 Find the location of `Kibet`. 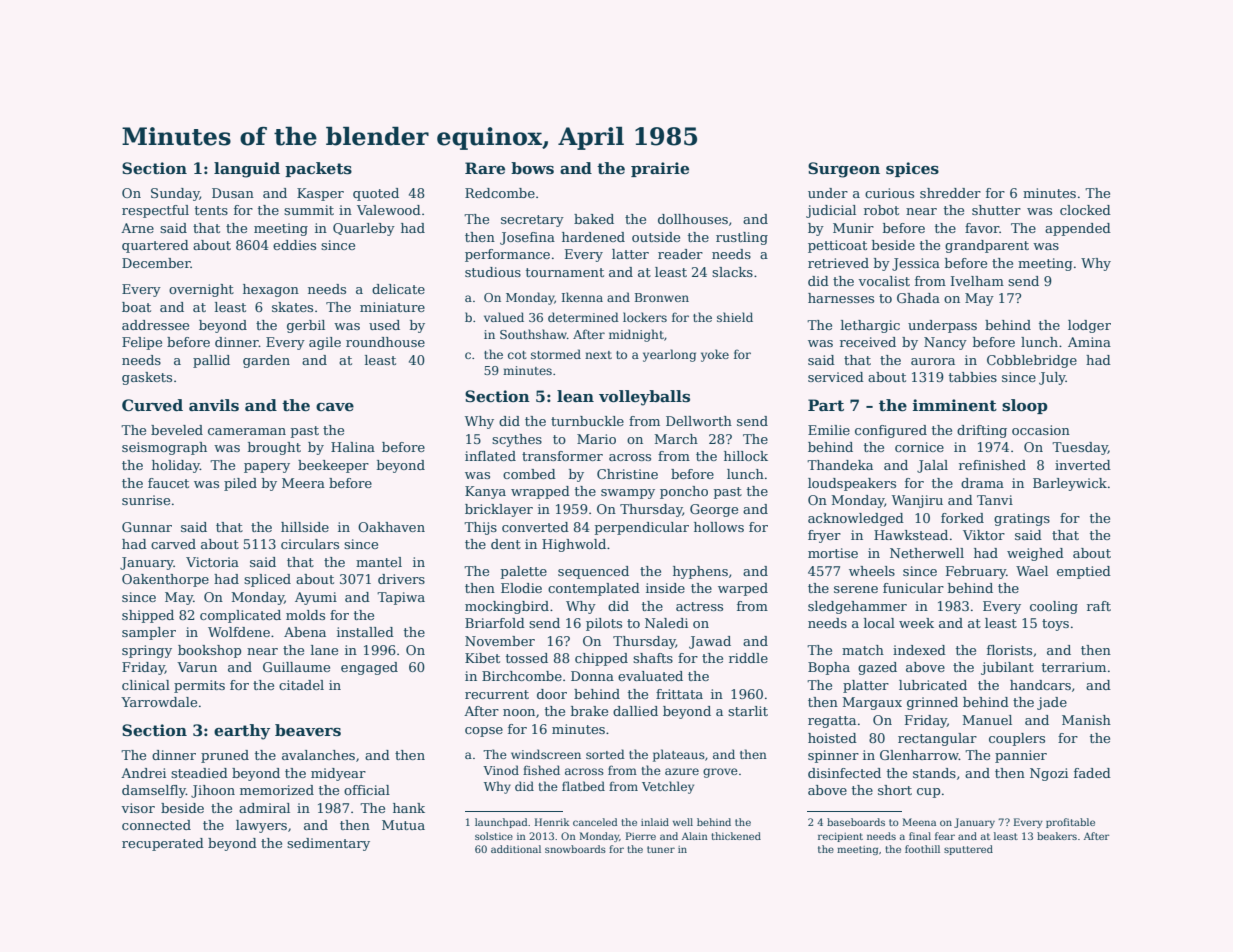

Kibet is located at coordinates (482, 658).
